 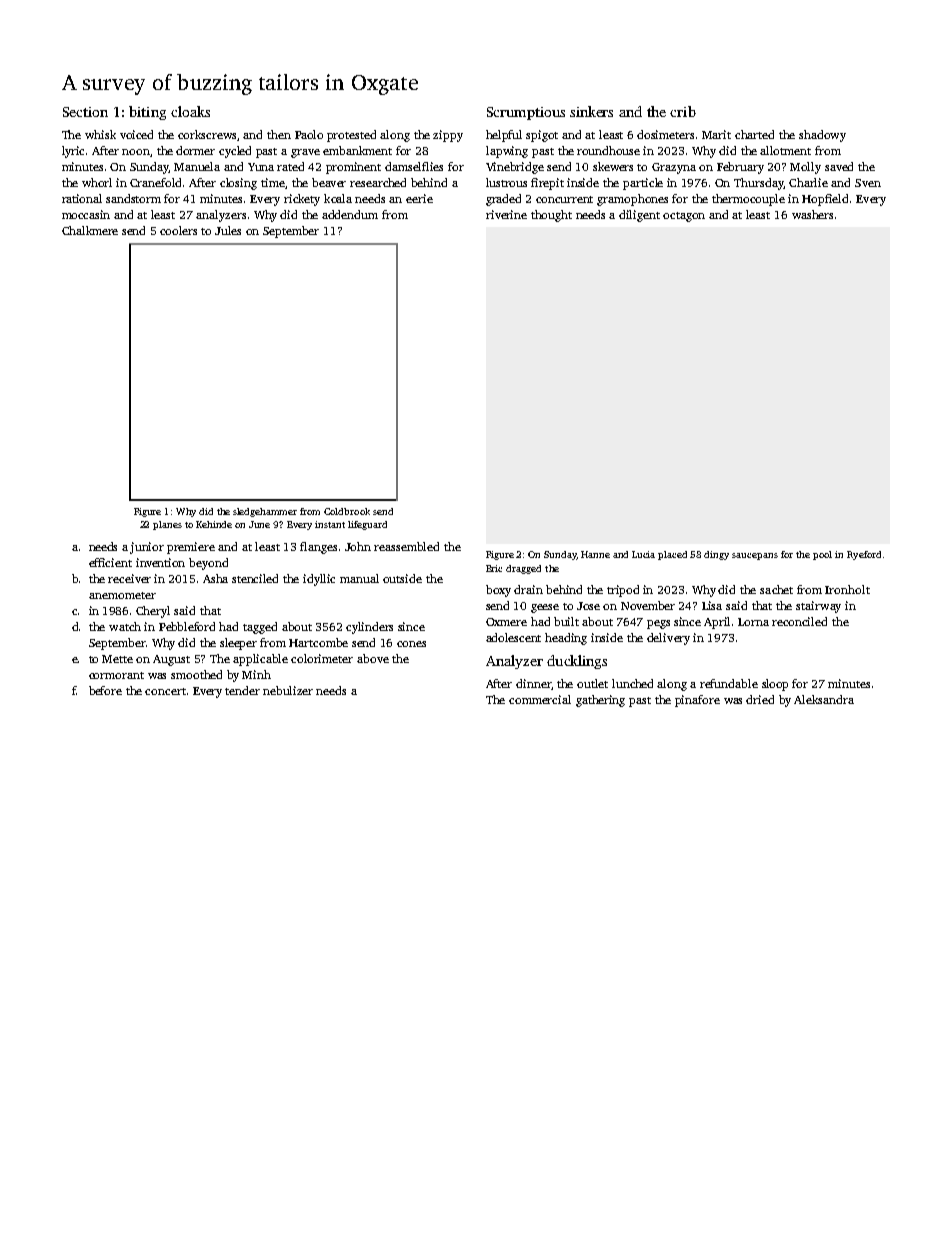 What do you see at coordinates (105, 690) in the page?
I see `before` at bounding box center [105, 690].
